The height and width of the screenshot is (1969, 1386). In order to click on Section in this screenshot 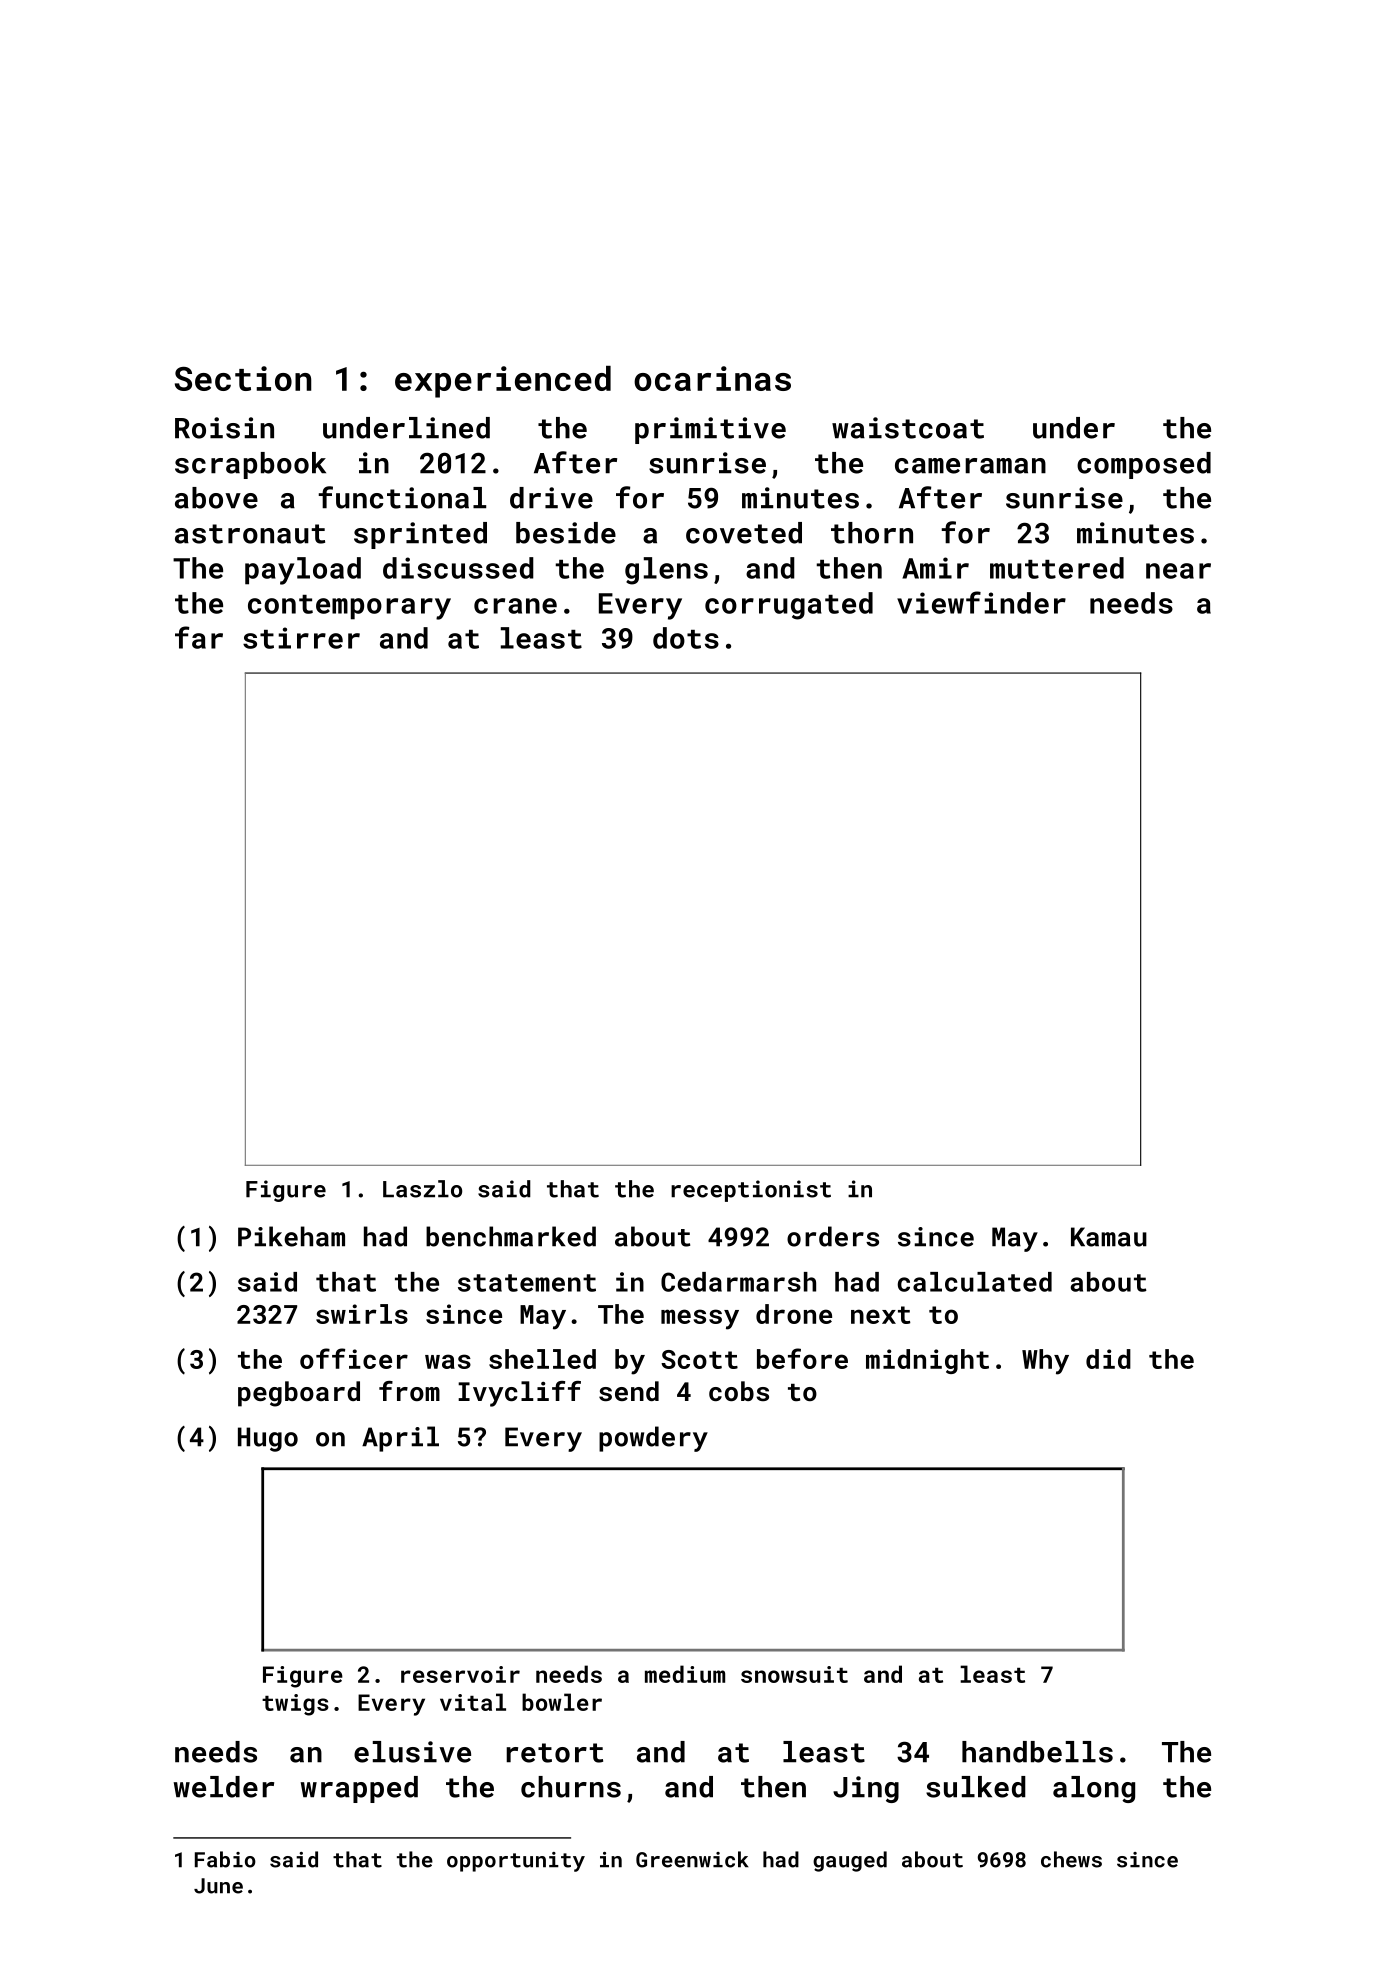, I will do `click(243, 378)`.
